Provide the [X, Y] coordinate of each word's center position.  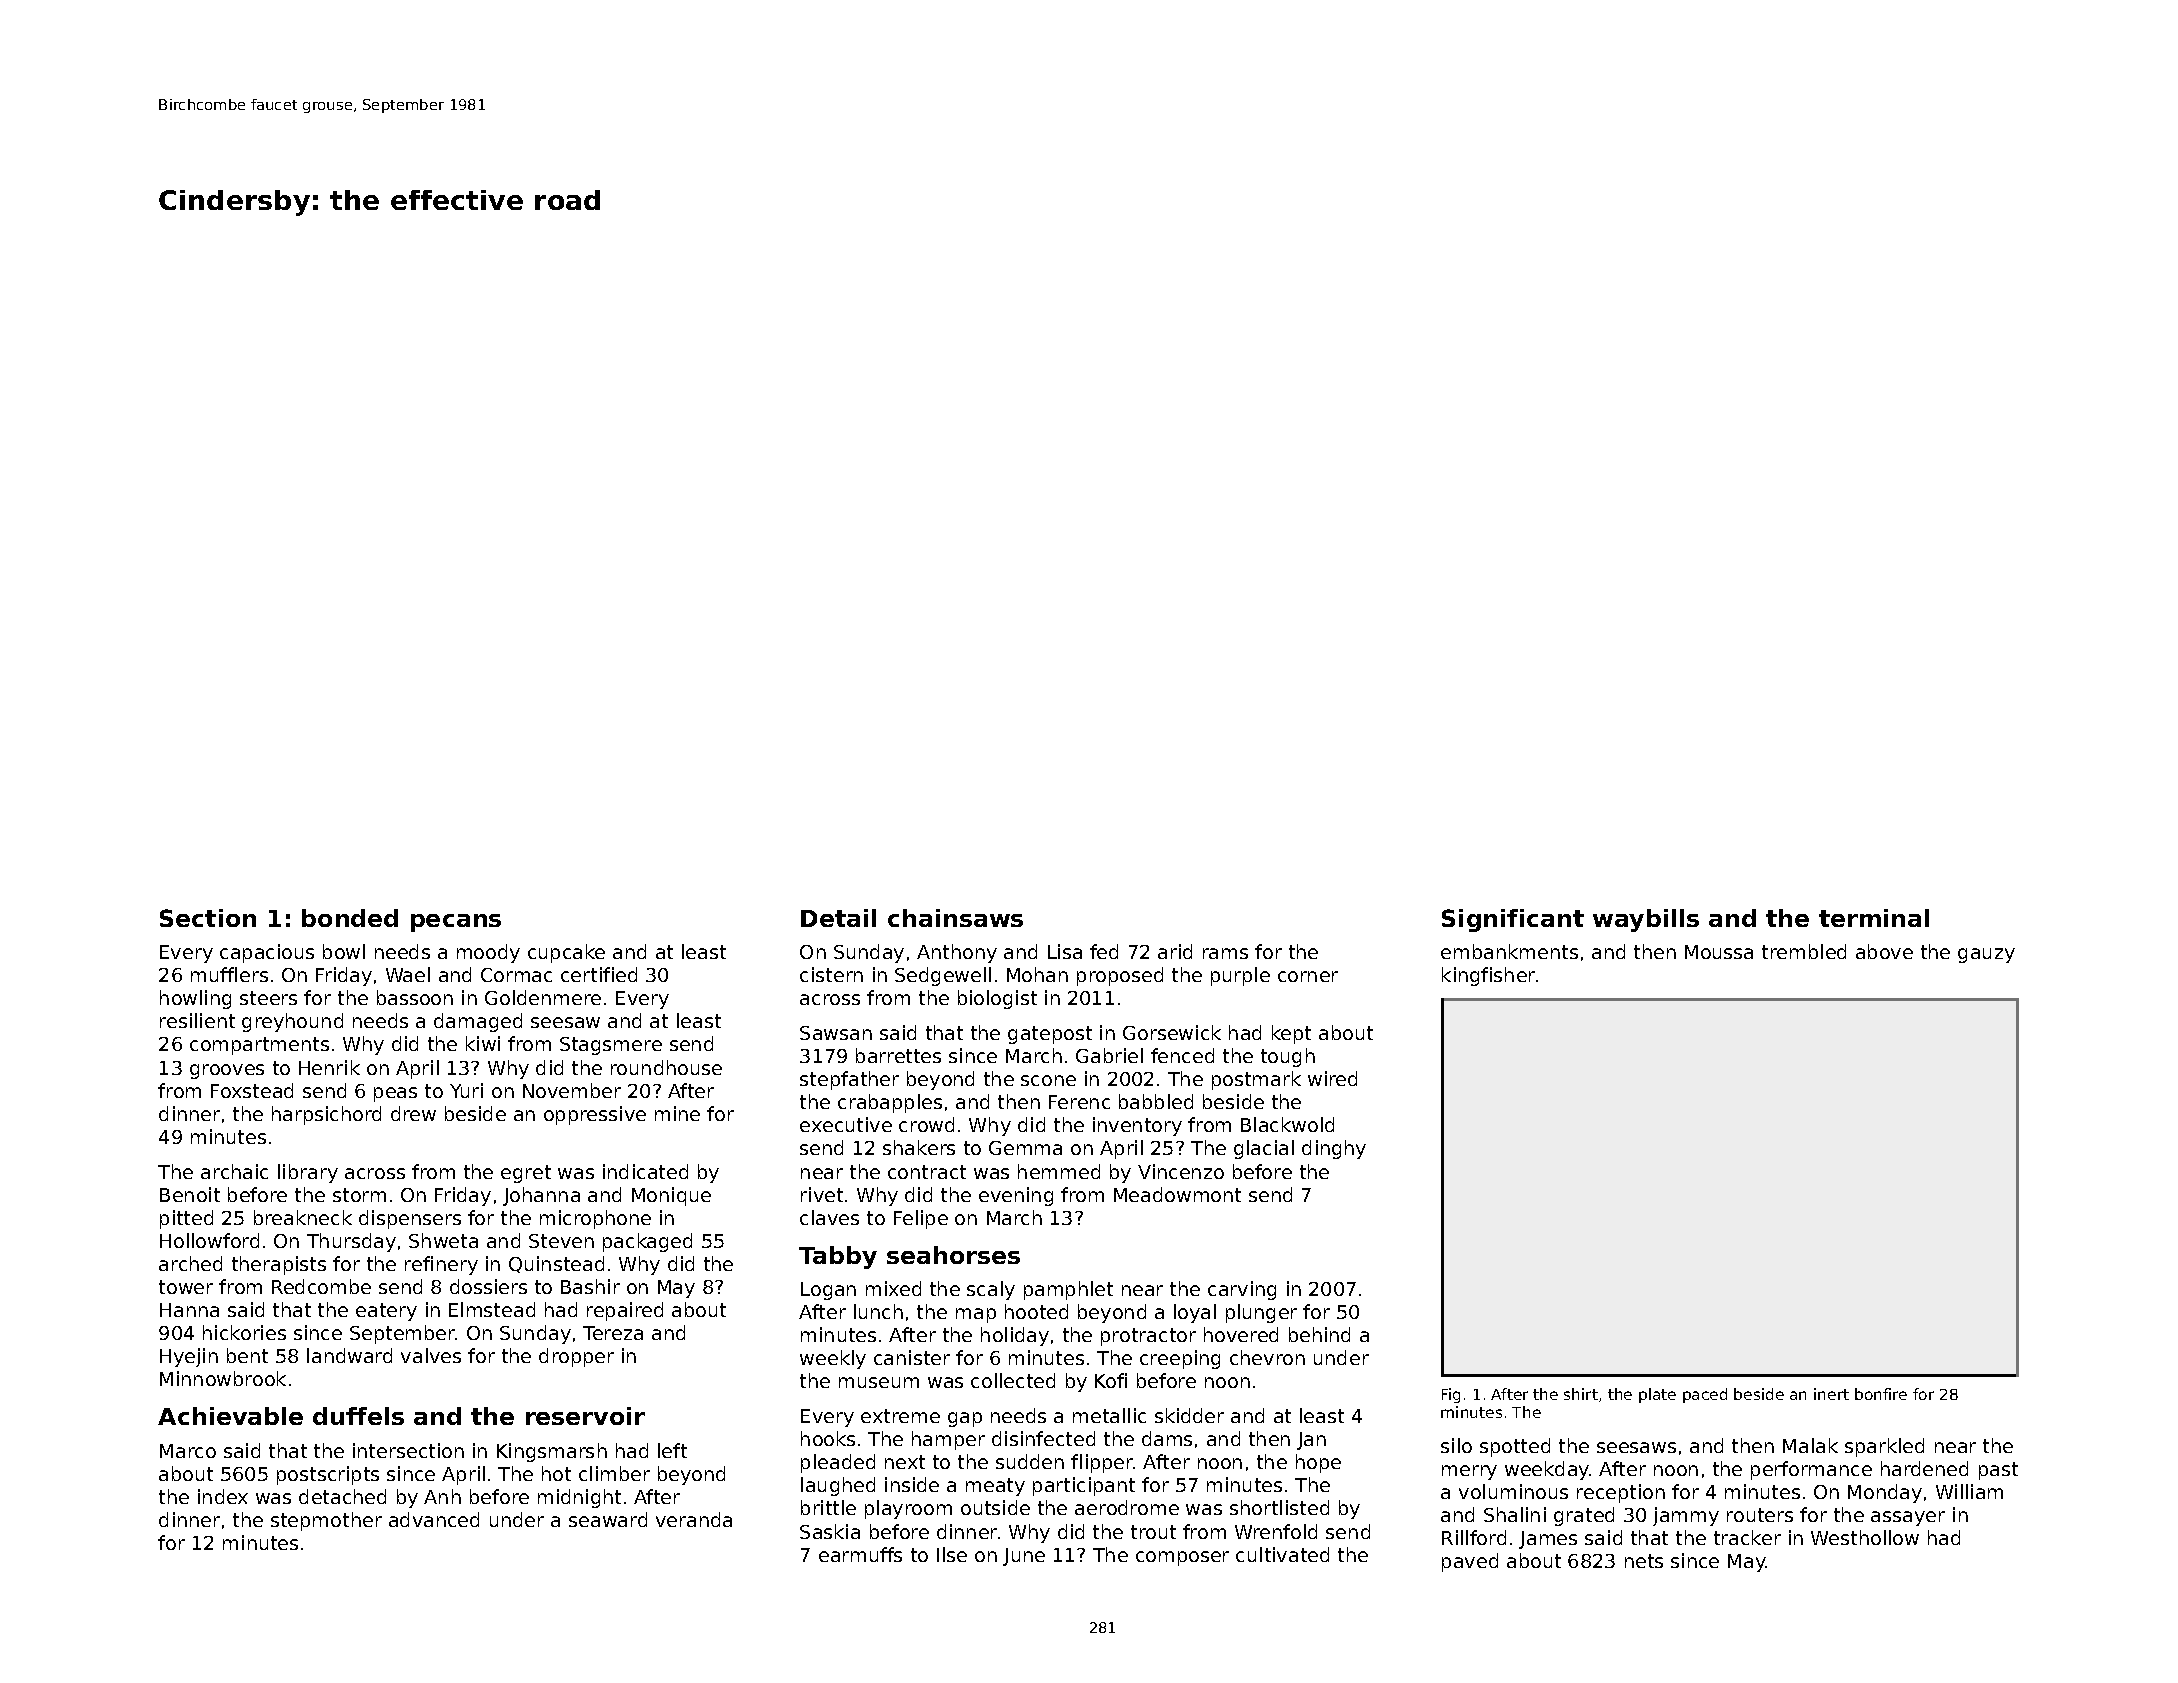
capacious [267, 953]
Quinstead [556, 1264]
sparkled [1884, 1447]
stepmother [326, 1521]
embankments [1509, 951]
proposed [1120, 976]
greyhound [292, 1022]
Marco [188, 1451]
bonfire [1881, 1394]
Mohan [1037, 974]
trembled [1804, 951]
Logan [828, 1291]
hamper [948, 1440]
